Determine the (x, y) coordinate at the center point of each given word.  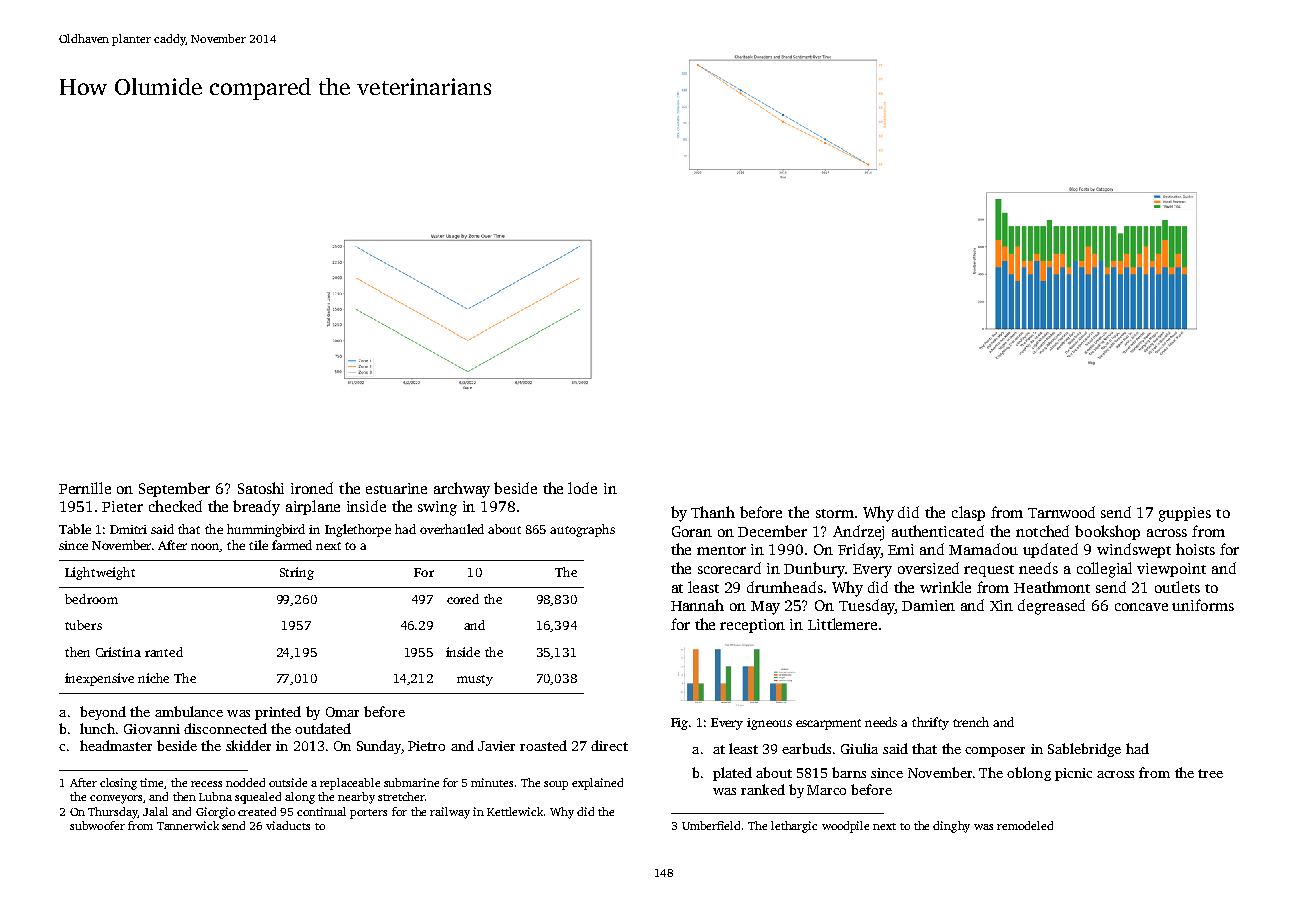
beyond (103, 713)
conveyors (116, 799)
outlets (1177, 587)
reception (752, 626)
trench (971, 722)
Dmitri (128, 529)
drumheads (785, 587)
